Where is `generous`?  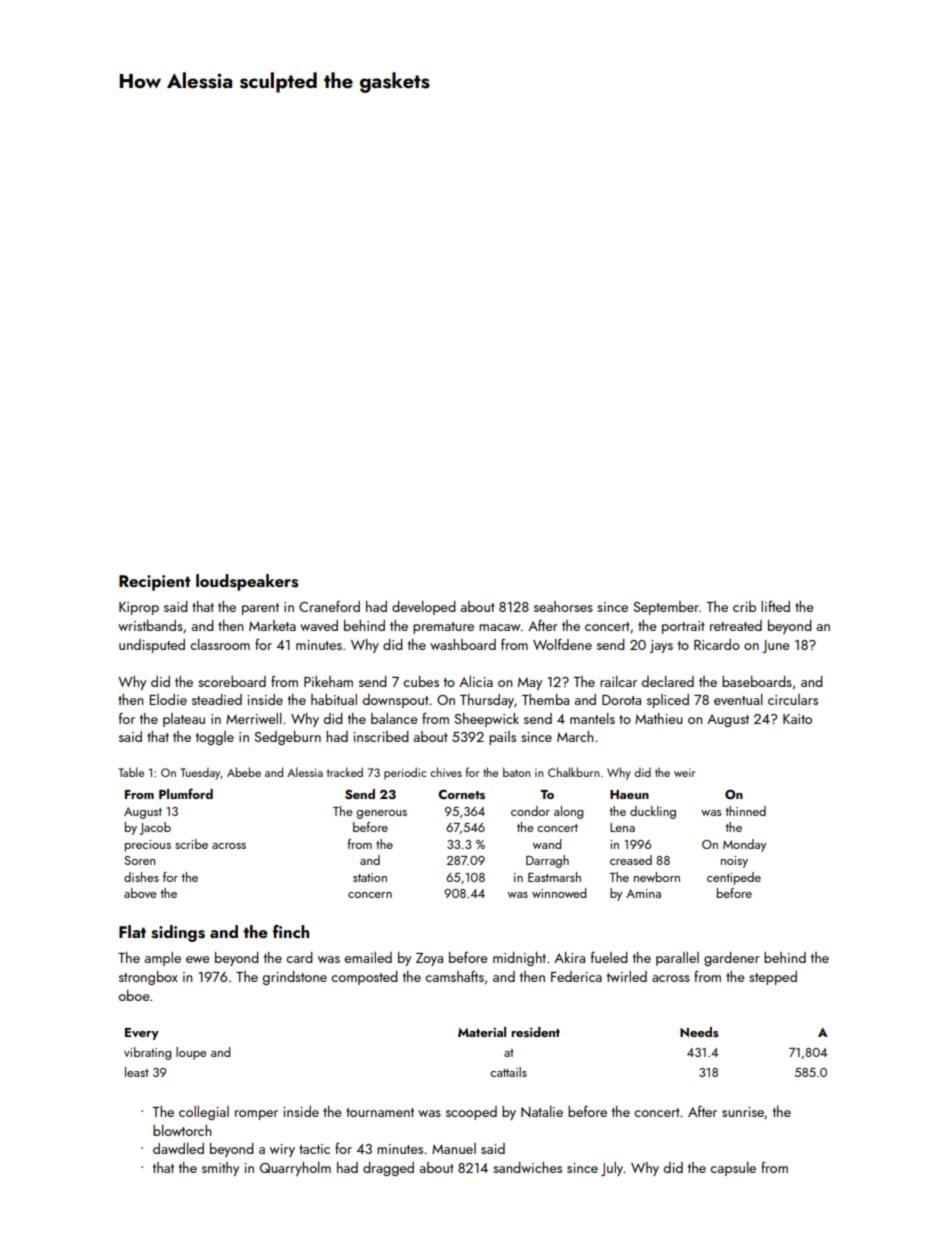 generous is located at coordinates (381, 814).
